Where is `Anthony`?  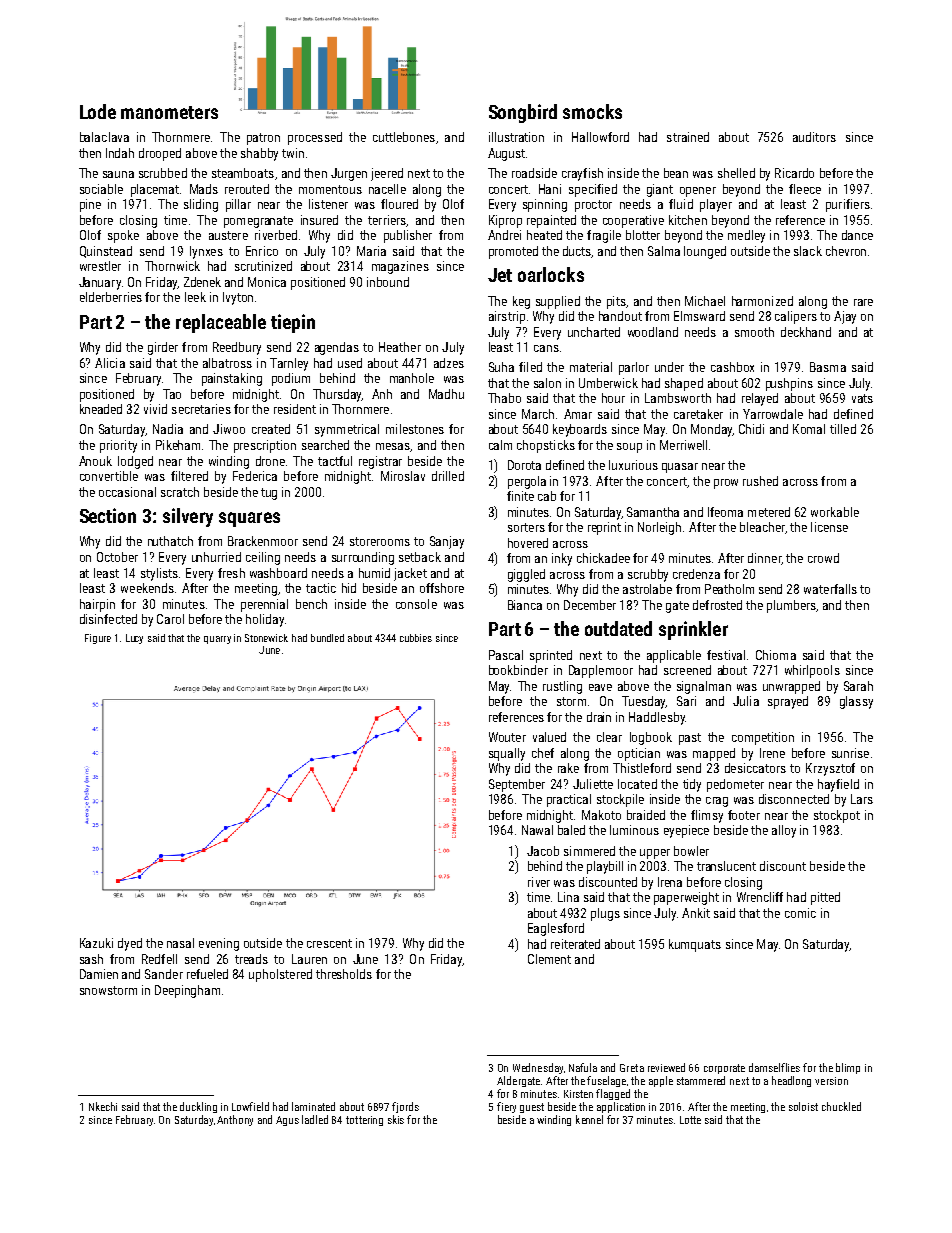
Anthony is located at coordinates (235, 1120).
